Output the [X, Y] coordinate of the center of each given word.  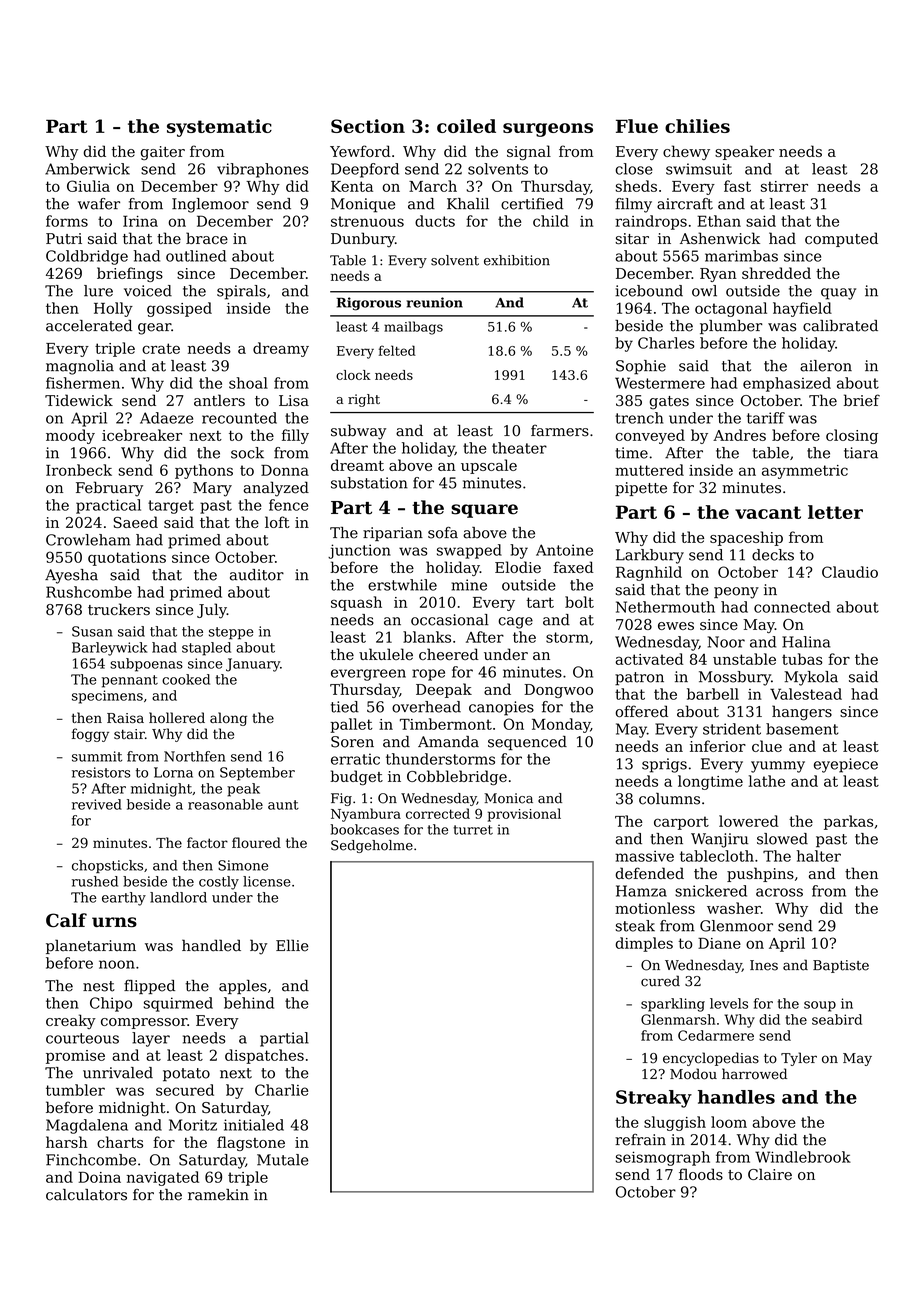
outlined [196, 256]
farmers [560, 430]
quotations [127, 559]
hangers [802, 713]
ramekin [218, 1195]
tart [540, 602]
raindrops [651, 222]
